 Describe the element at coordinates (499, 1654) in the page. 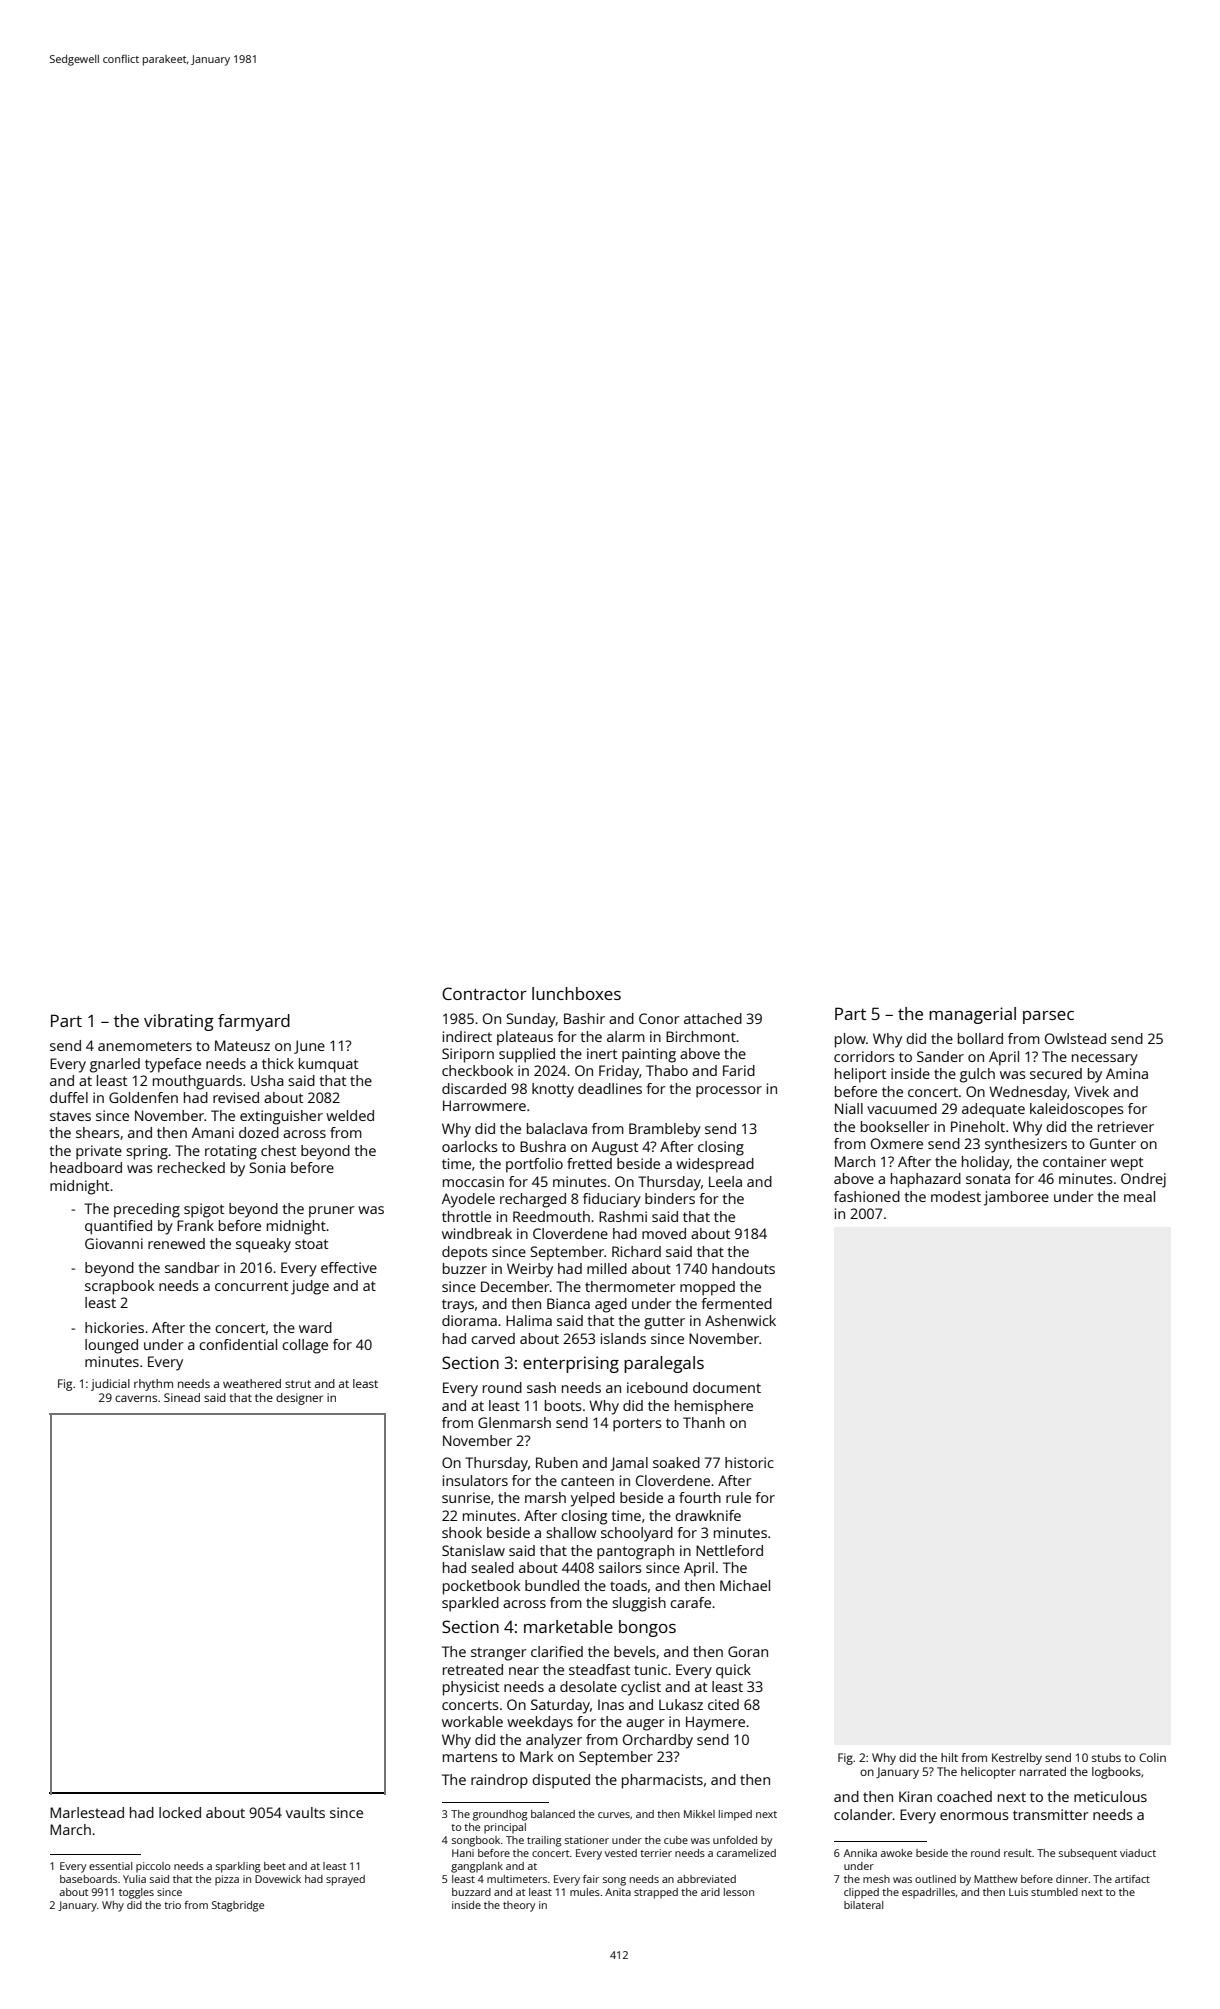

I see `stranger` at that location.
